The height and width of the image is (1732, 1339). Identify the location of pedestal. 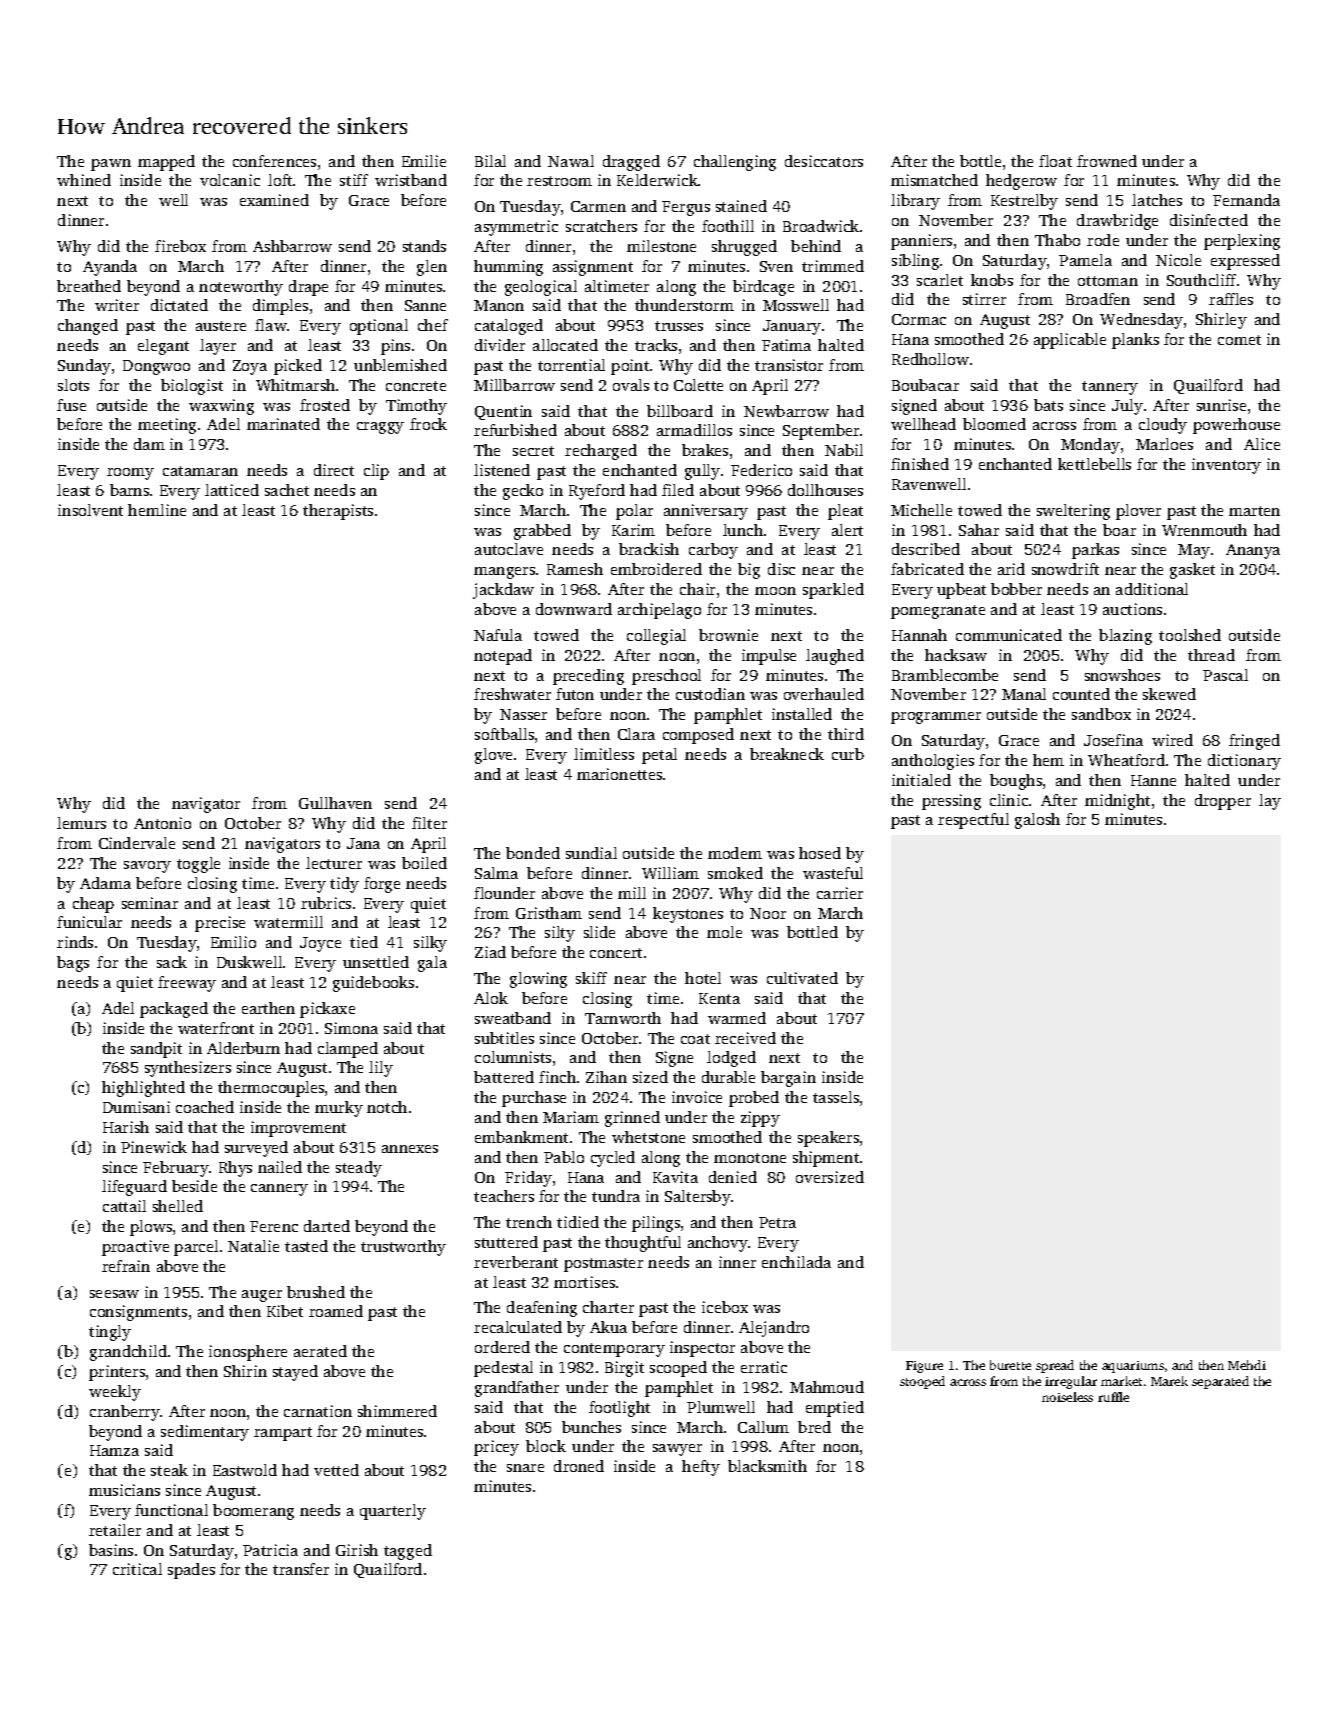
(503, 1369).
